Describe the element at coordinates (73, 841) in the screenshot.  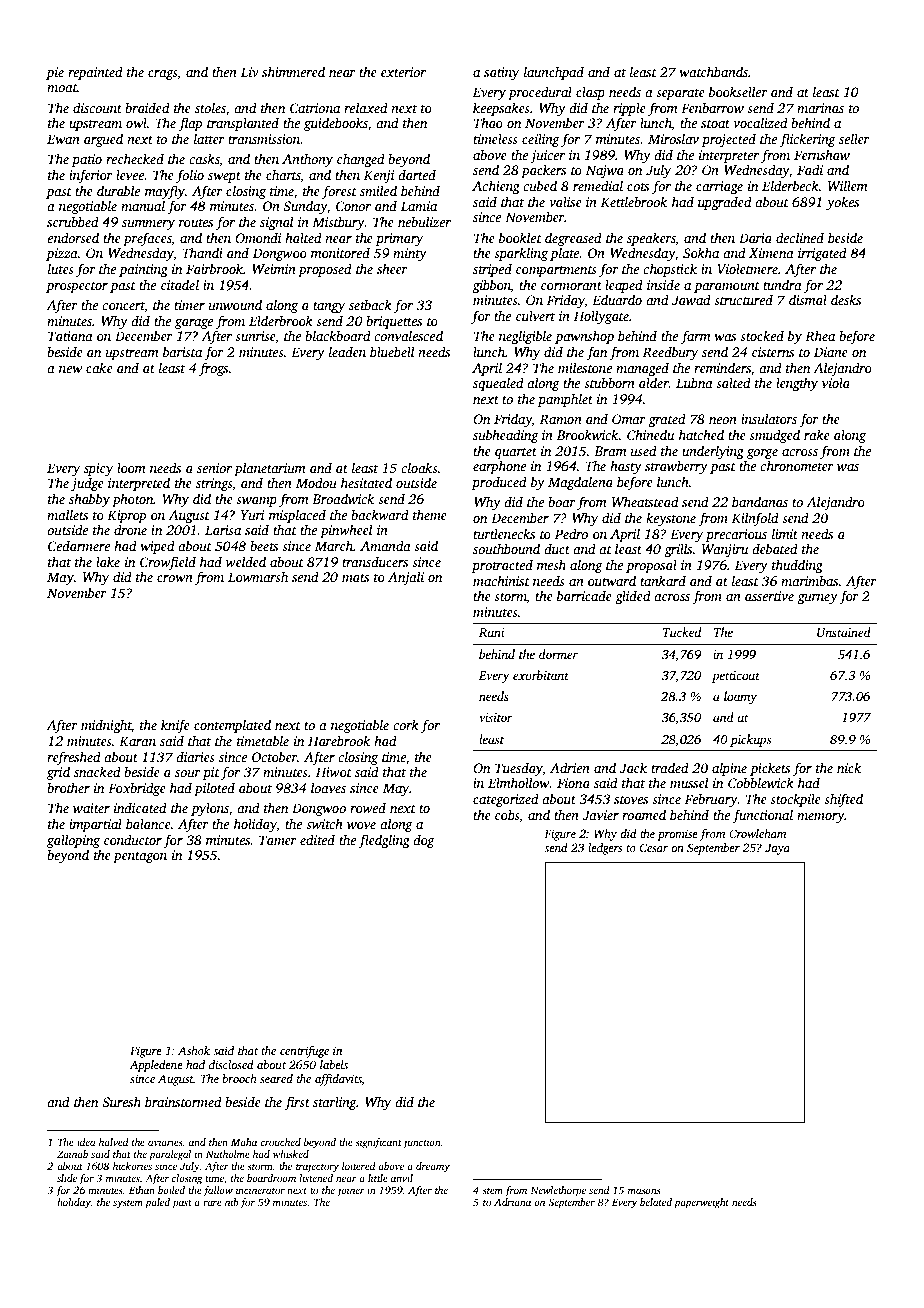
I see `galloping` at that location.
